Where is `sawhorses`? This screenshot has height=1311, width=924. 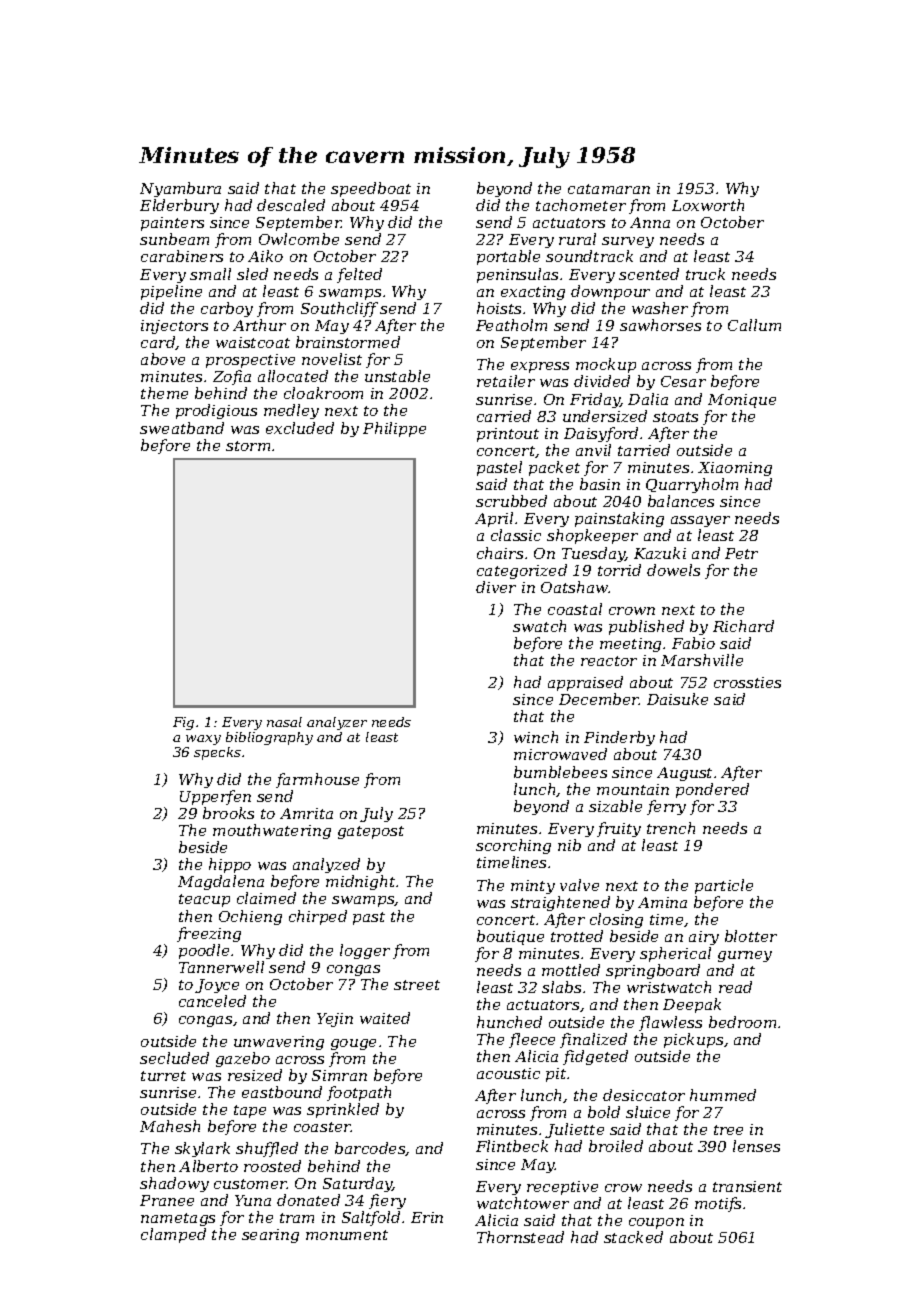
sawhorses is located at coordinates (660, 325).
